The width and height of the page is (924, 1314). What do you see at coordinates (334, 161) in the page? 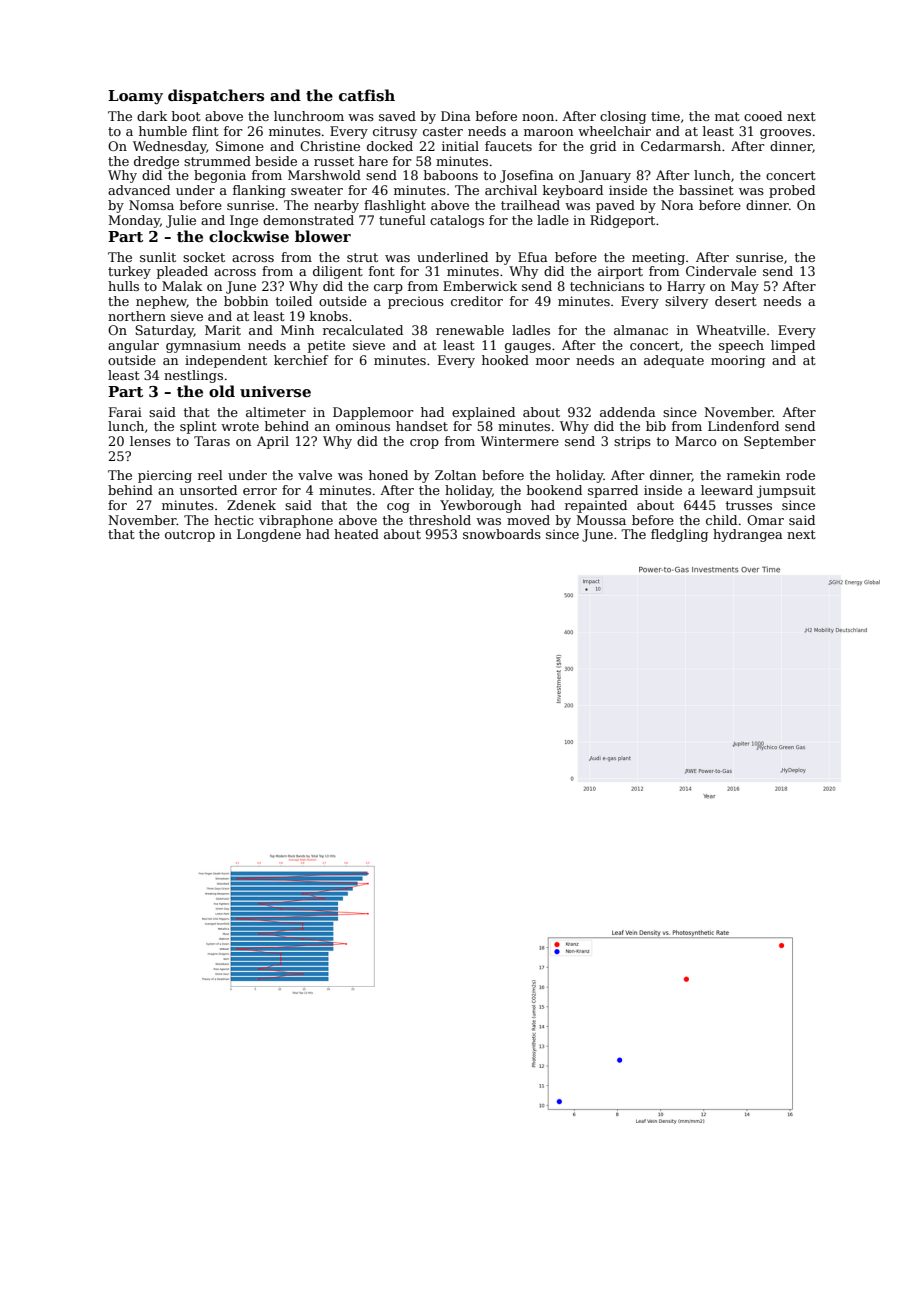
I see `russet` at bounding box center [334, 161].
